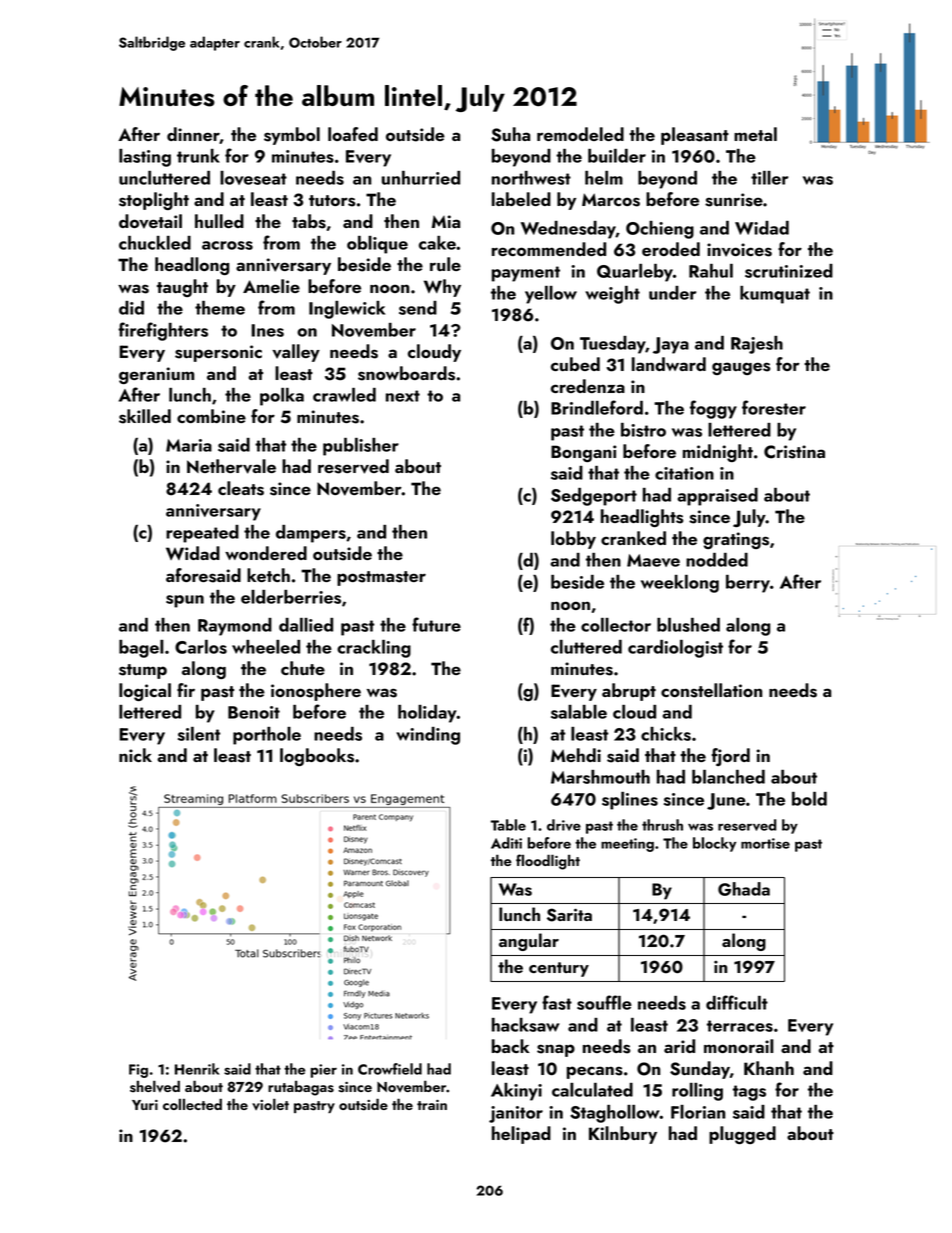  Describe the element at coordinates (270, 1104) in the screenshot. I see `violet` at that location.
